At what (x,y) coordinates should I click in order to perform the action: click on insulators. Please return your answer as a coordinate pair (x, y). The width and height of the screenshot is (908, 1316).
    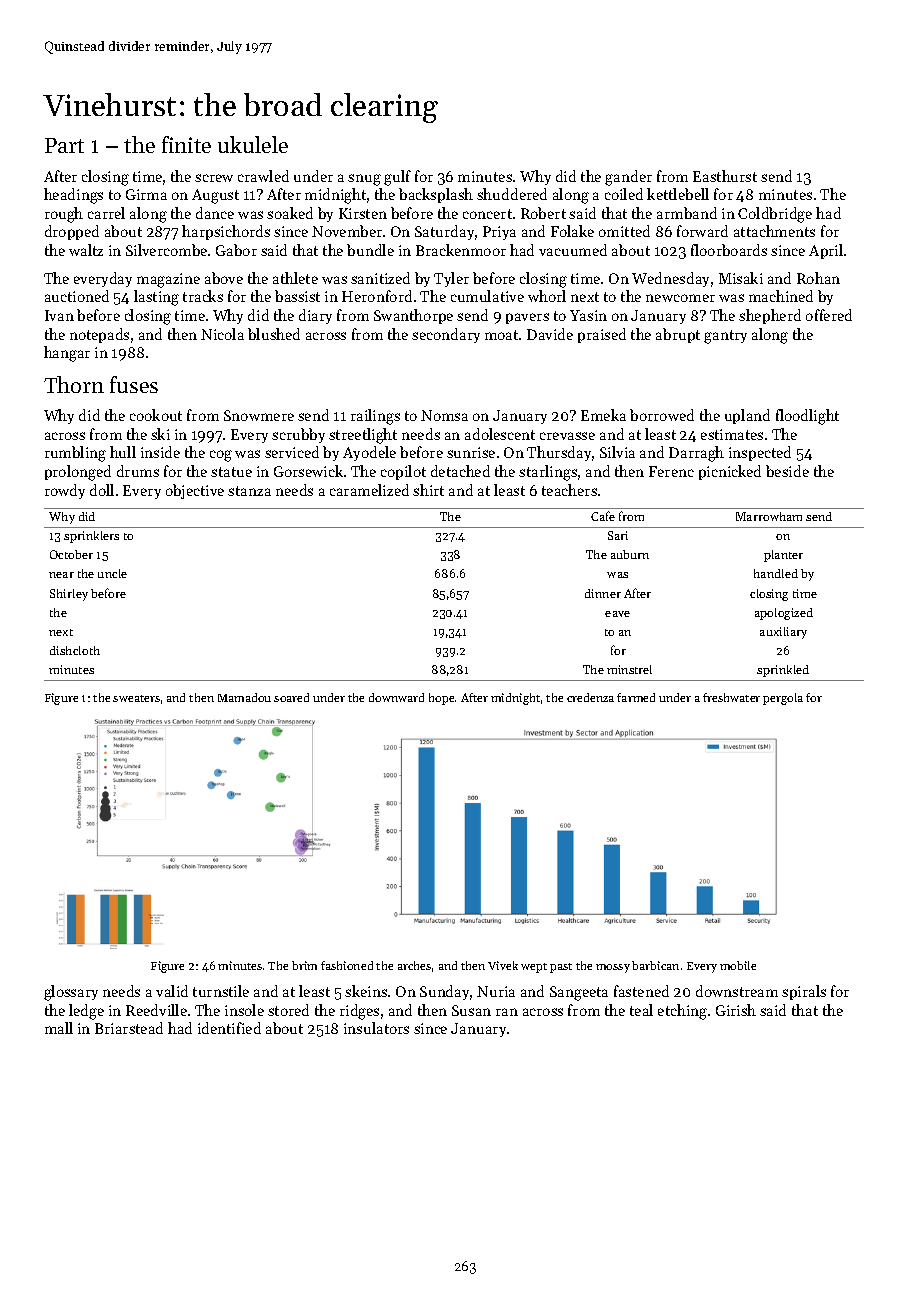
    Looking at the image, I should click on (376, 1028).
